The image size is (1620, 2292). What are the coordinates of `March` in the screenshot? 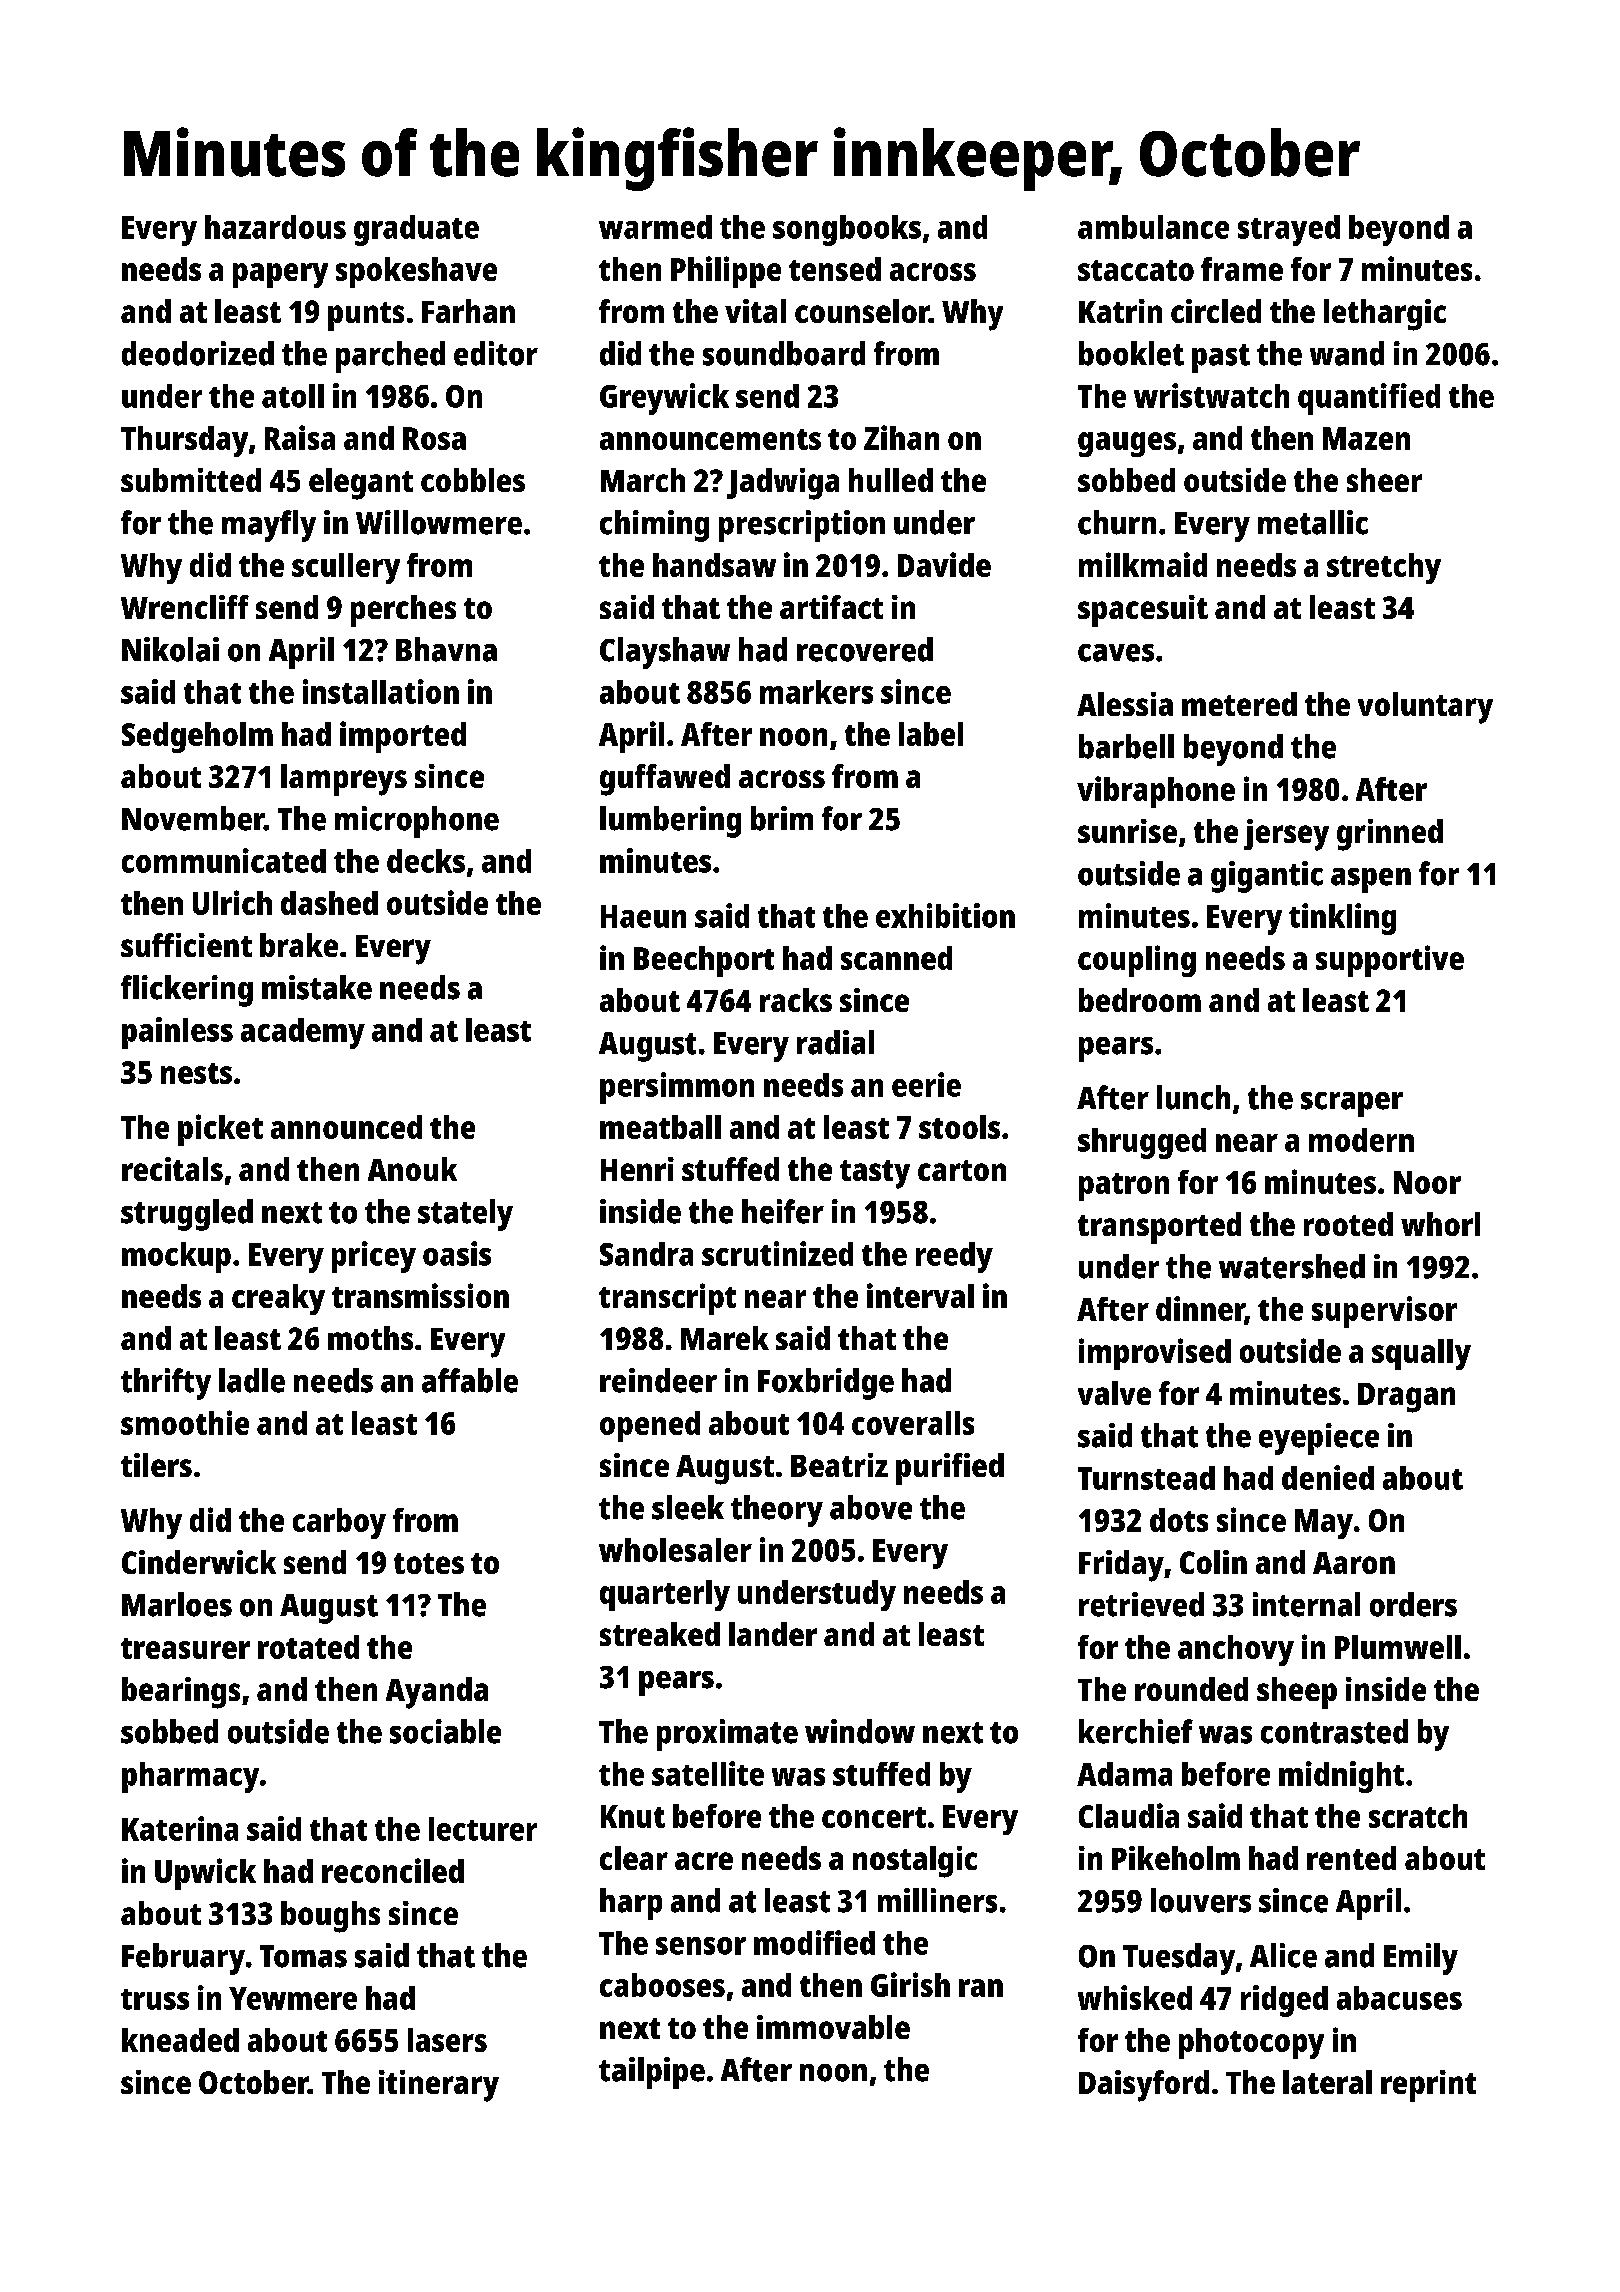 It's located at (643, 480).
